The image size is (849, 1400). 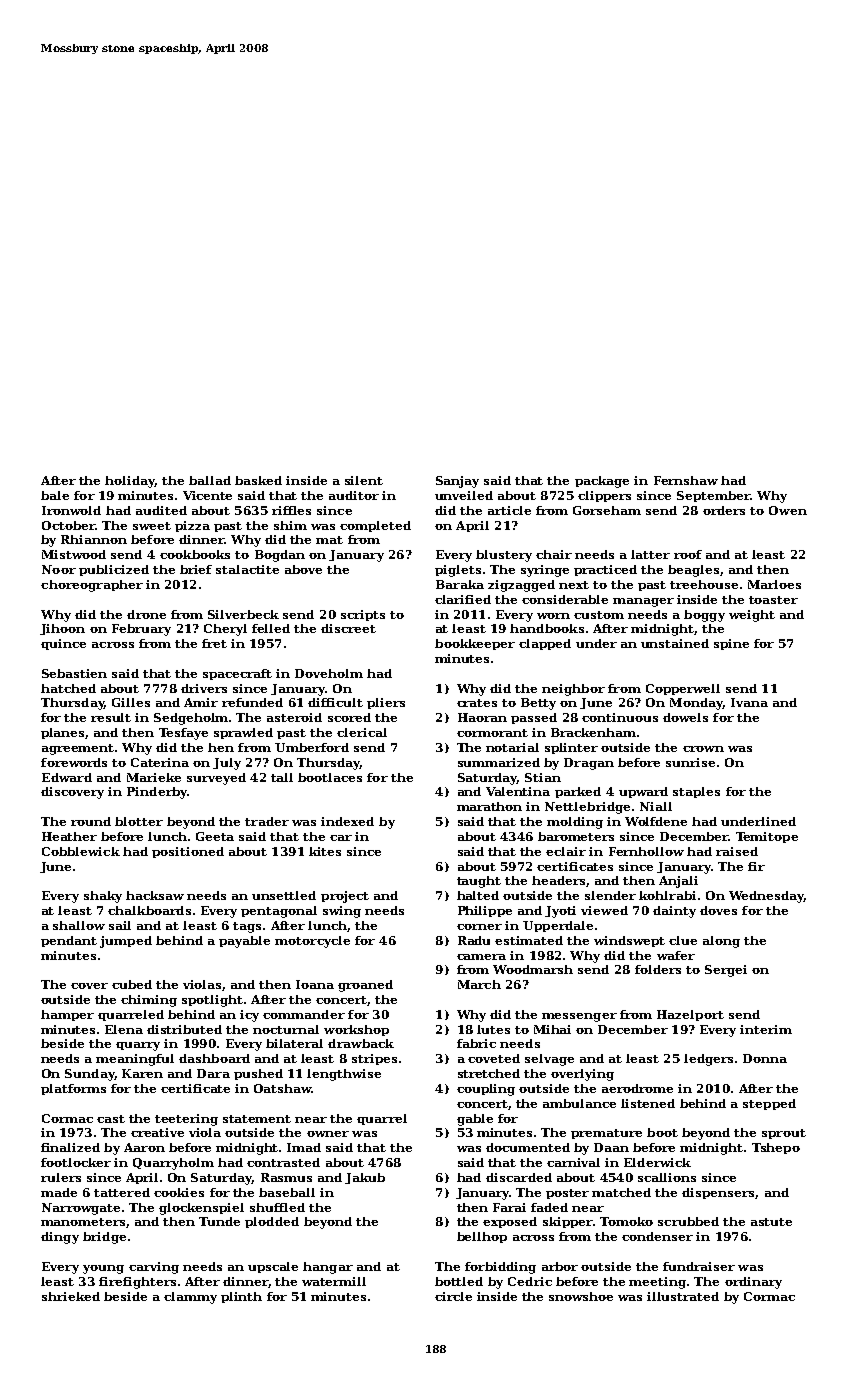 I want to click on shrieked, so click(x=71, y=1296).
